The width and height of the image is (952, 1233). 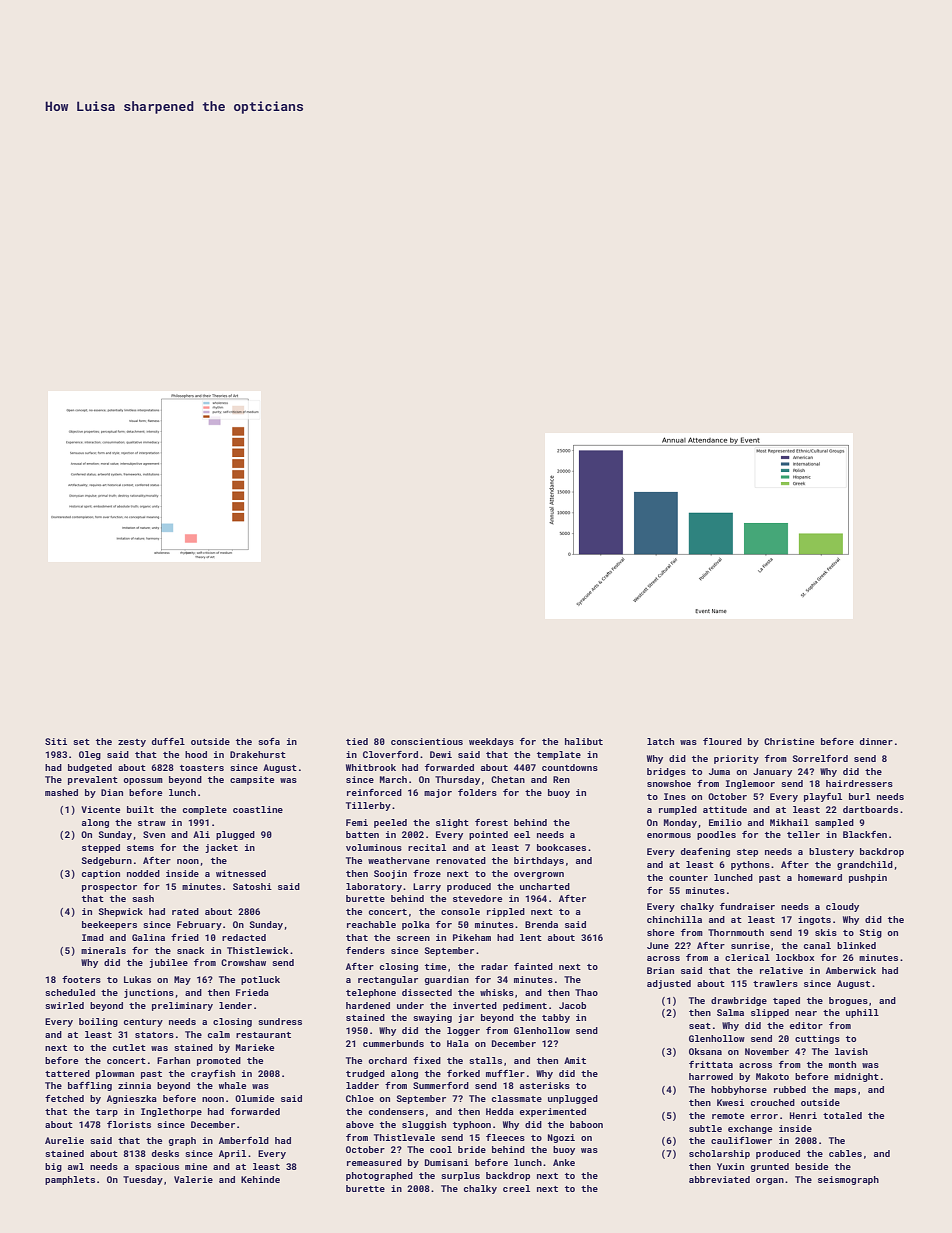 What do you see at coordinates (789, 741) in the image?
I see `Christine` at bounding box center [789, 741].
